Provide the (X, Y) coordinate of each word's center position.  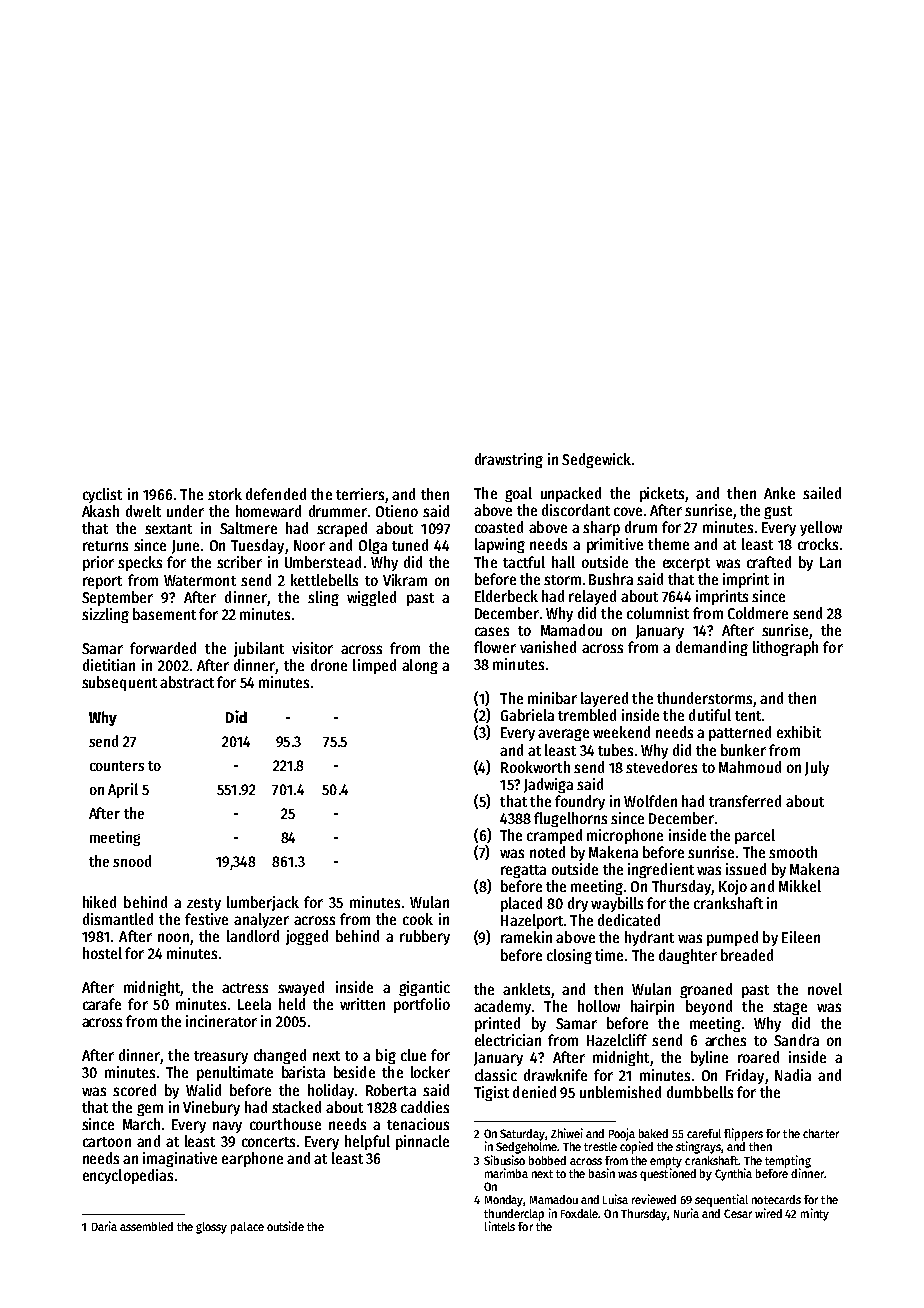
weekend (621, 732)
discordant (576, 510)
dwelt (143, 511)
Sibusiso (504, 1160)
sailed (822, 493)
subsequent (119, 683)
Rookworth (535, 767)
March (141, 1124)
